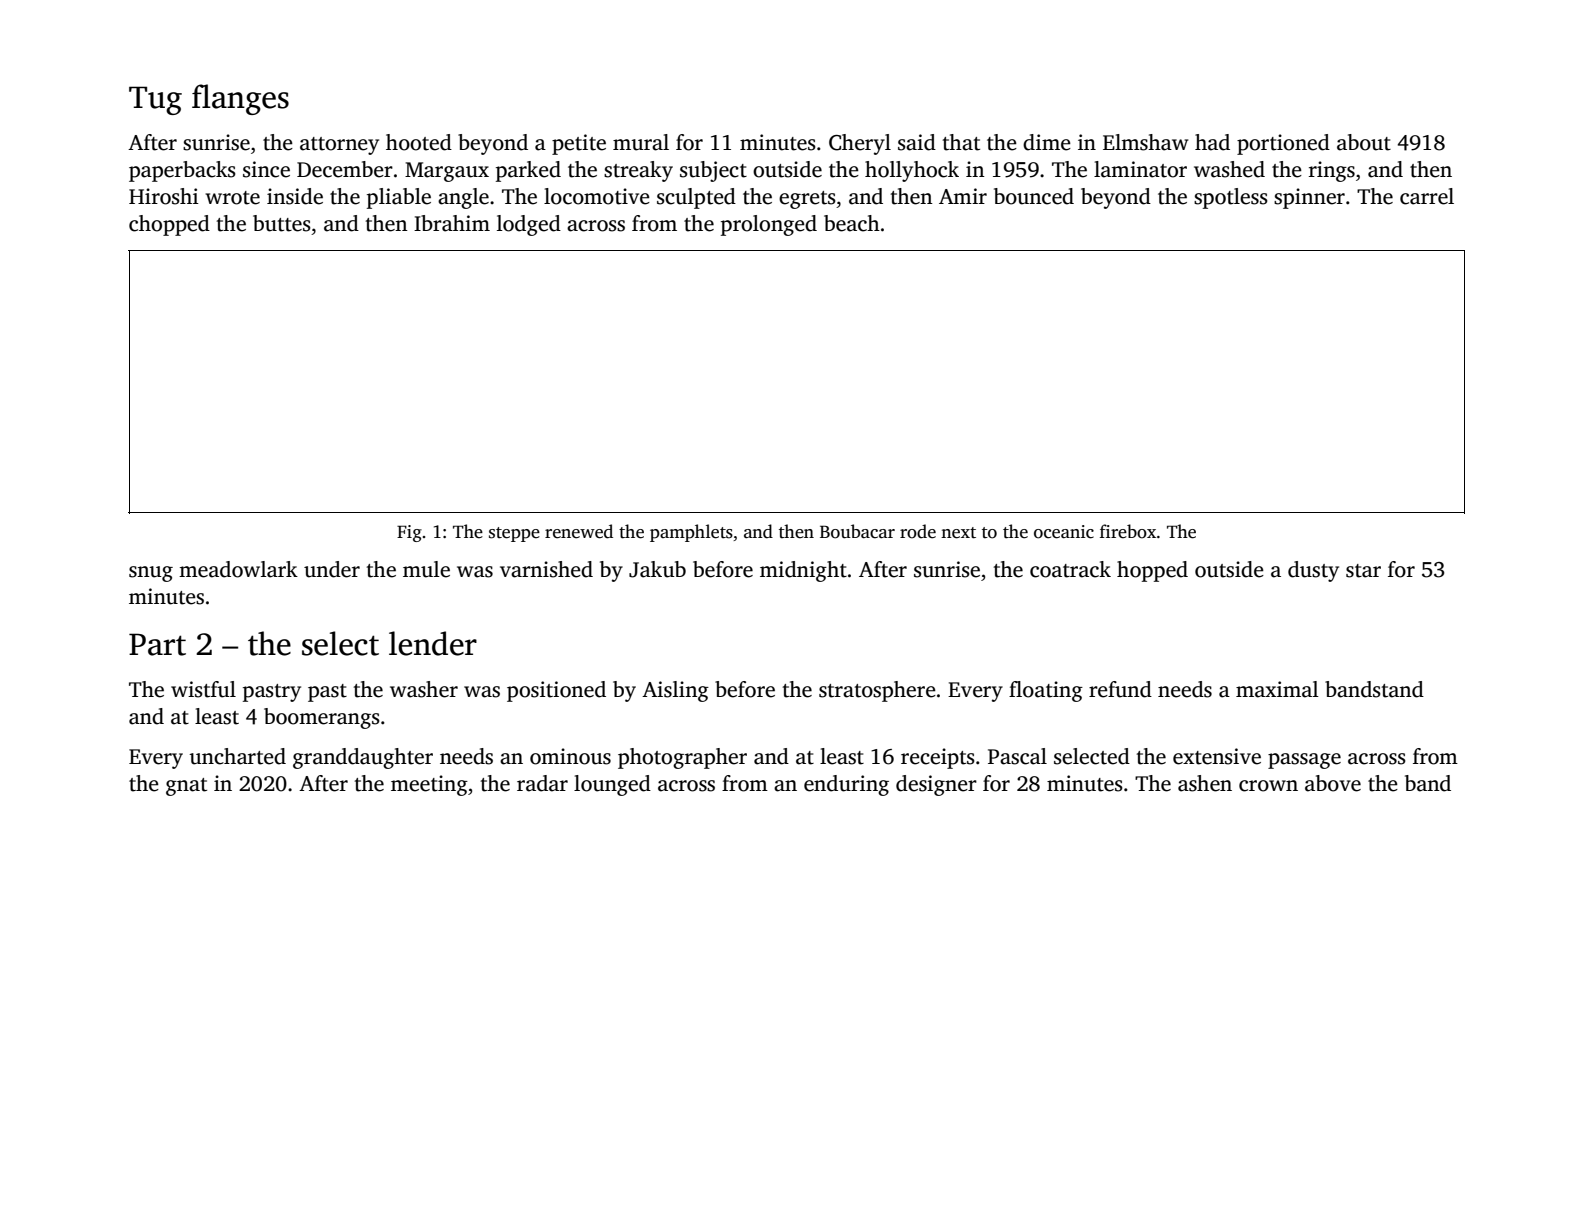  Describe the element at coordinates (363, 758) in the image. I see `granddaughter` at that location.
